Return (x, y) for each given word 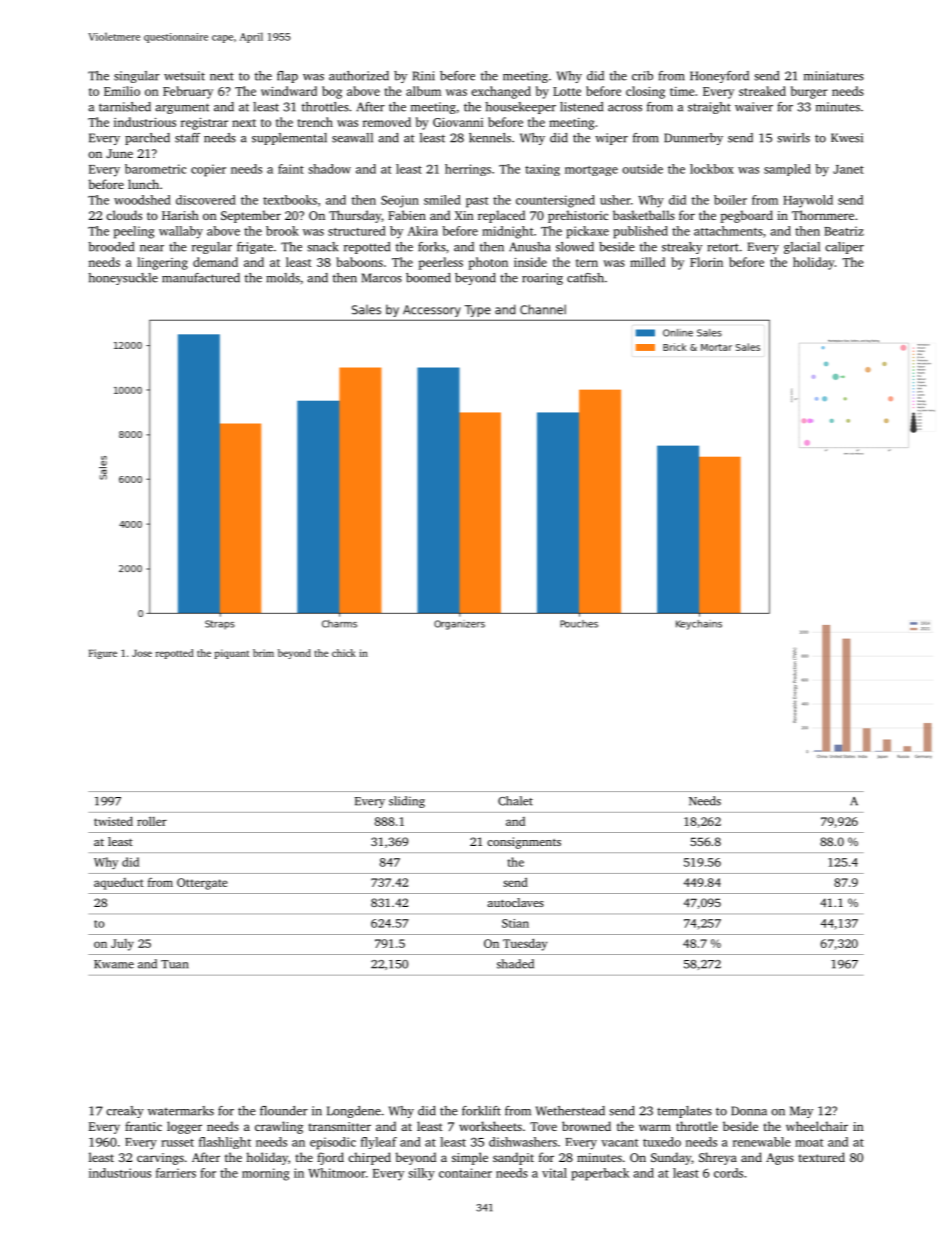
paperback (600, 1174)
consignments (524, 843)
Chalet (515, 801)
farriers (176, 1173)
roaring (542, 279)
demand (215, 262)
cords (728, 1173)
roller (152, 821)
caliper (844, 248)
